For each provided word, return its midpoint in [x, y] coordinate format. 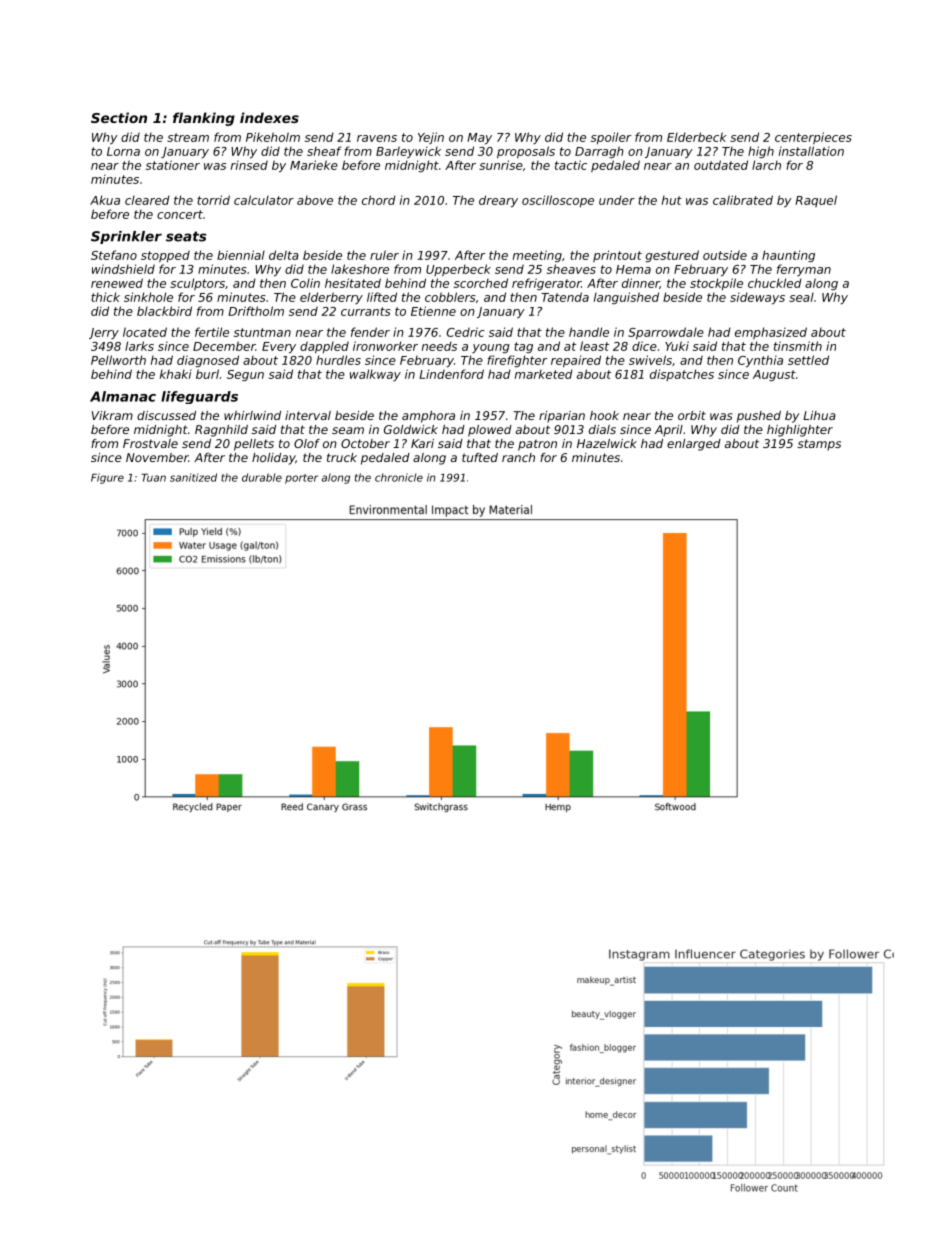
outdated [721, 165]
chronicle [399, 477]
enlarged [694, 445]
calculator [264, 200]
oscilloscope [558, 201]
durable [262, 477]
